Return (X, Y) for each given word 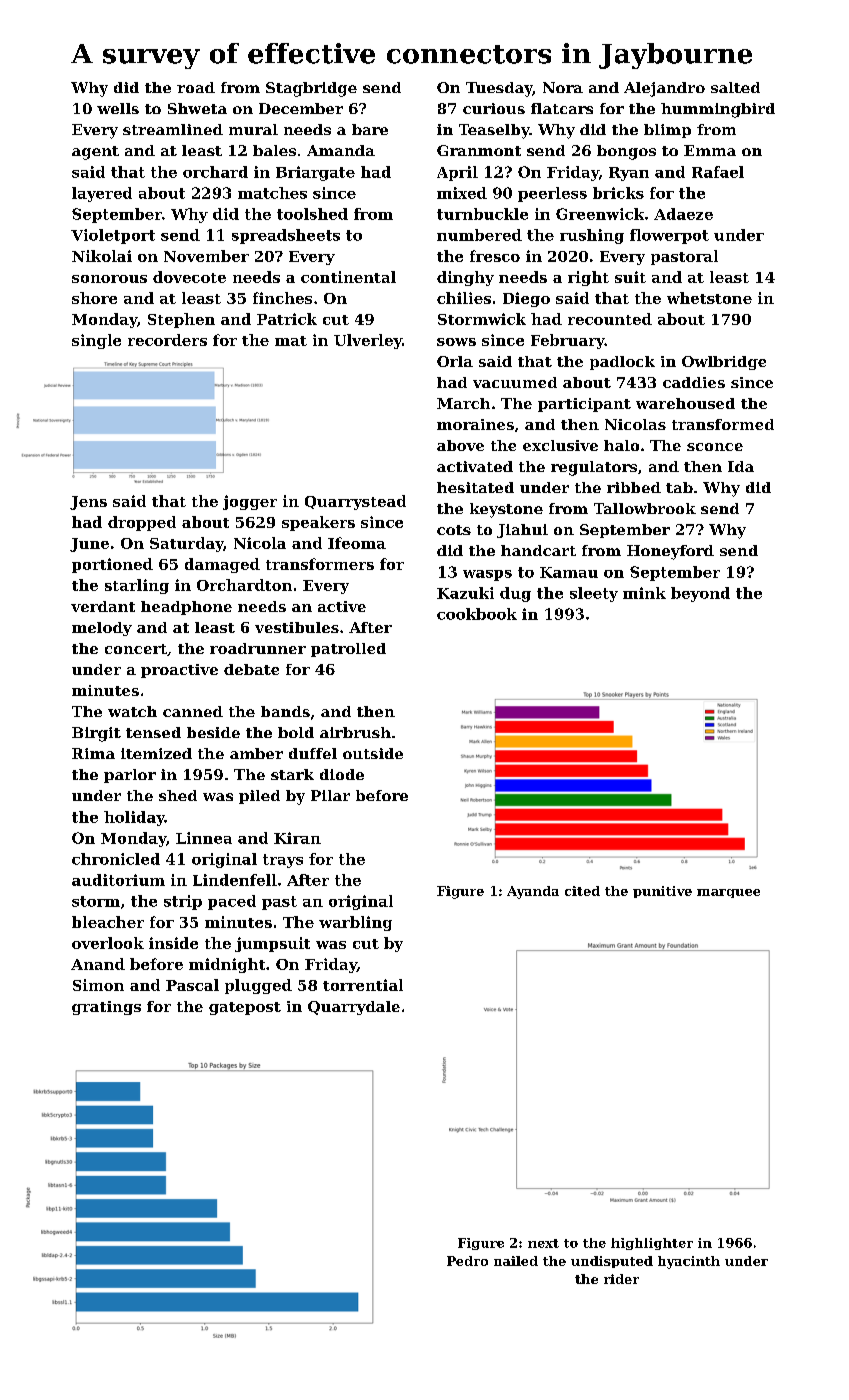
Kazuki (465, 593)
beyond (700, 594)
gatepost (245, 1008)
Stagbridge (311, 89)
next (543, 1243)
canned (193, 711)
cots (454, 530)
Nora (563, 87)
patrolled (348, 650)
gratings (106, 1008)
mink (644, 593)
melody (102, 629)
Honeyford (670, 552)
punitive (662, 892)
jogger (250, 502)
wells (118, 108)
